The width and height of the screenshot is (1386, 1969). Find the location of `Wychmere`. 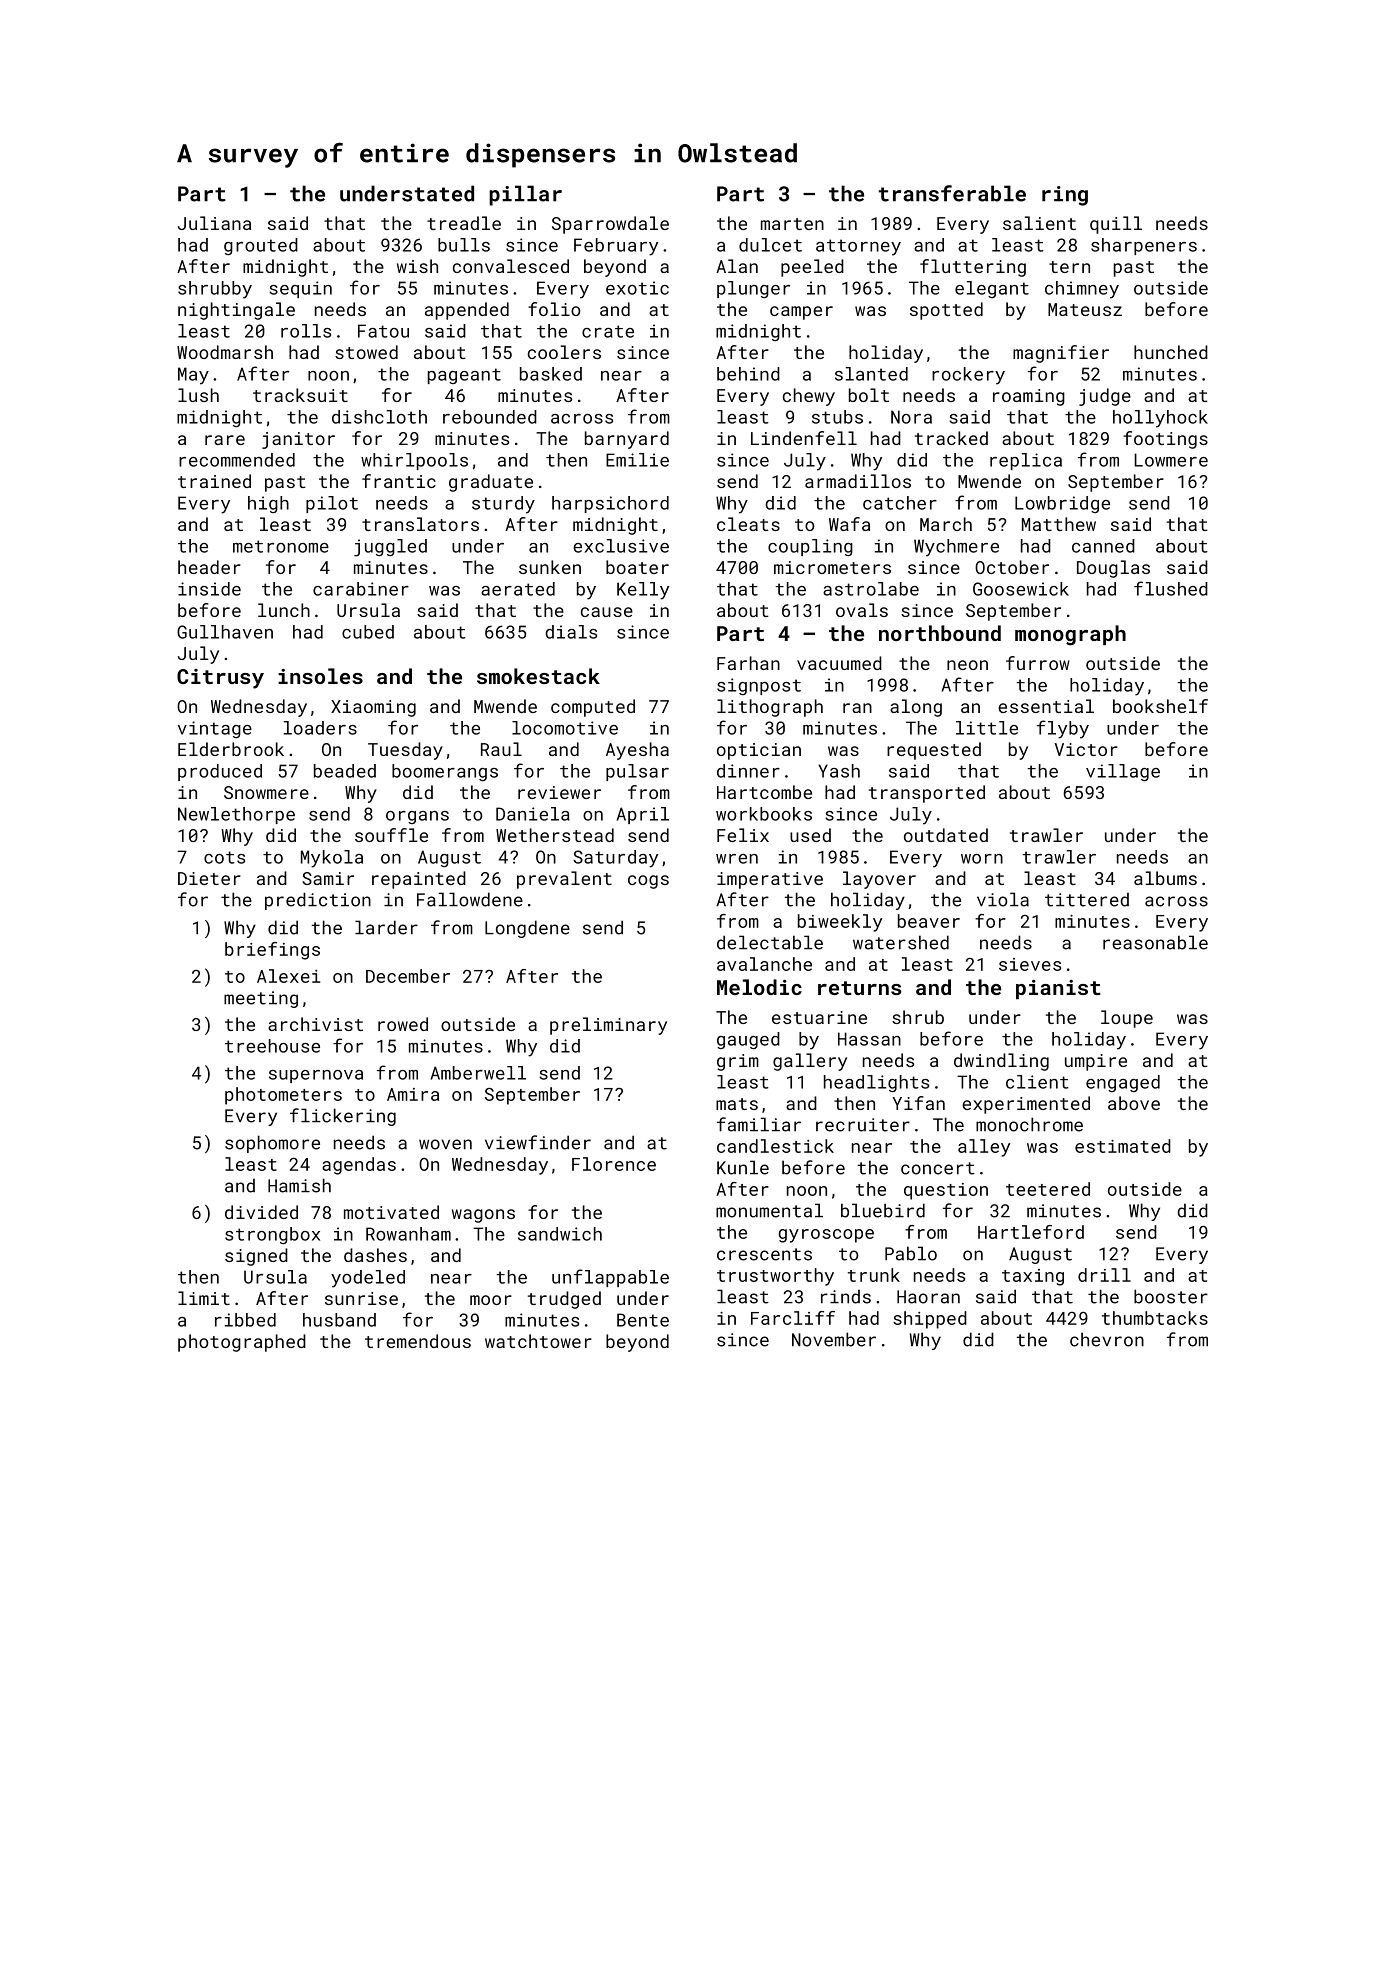

Wychmere is located at coordinates (956, 548).
